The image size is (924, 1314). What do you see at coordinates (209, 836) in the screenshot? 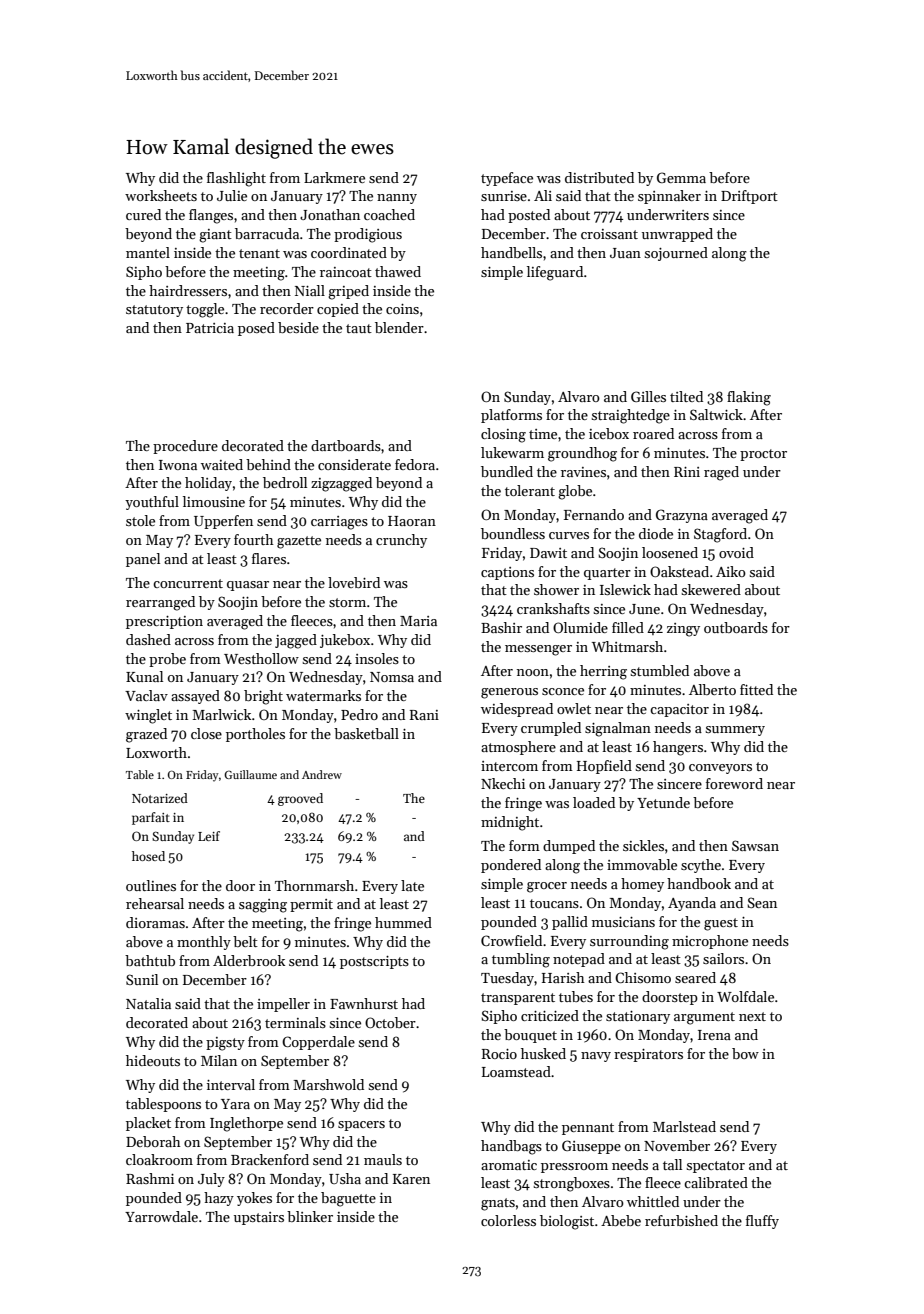
I see `Leif` at bounding box center [209, 836].
